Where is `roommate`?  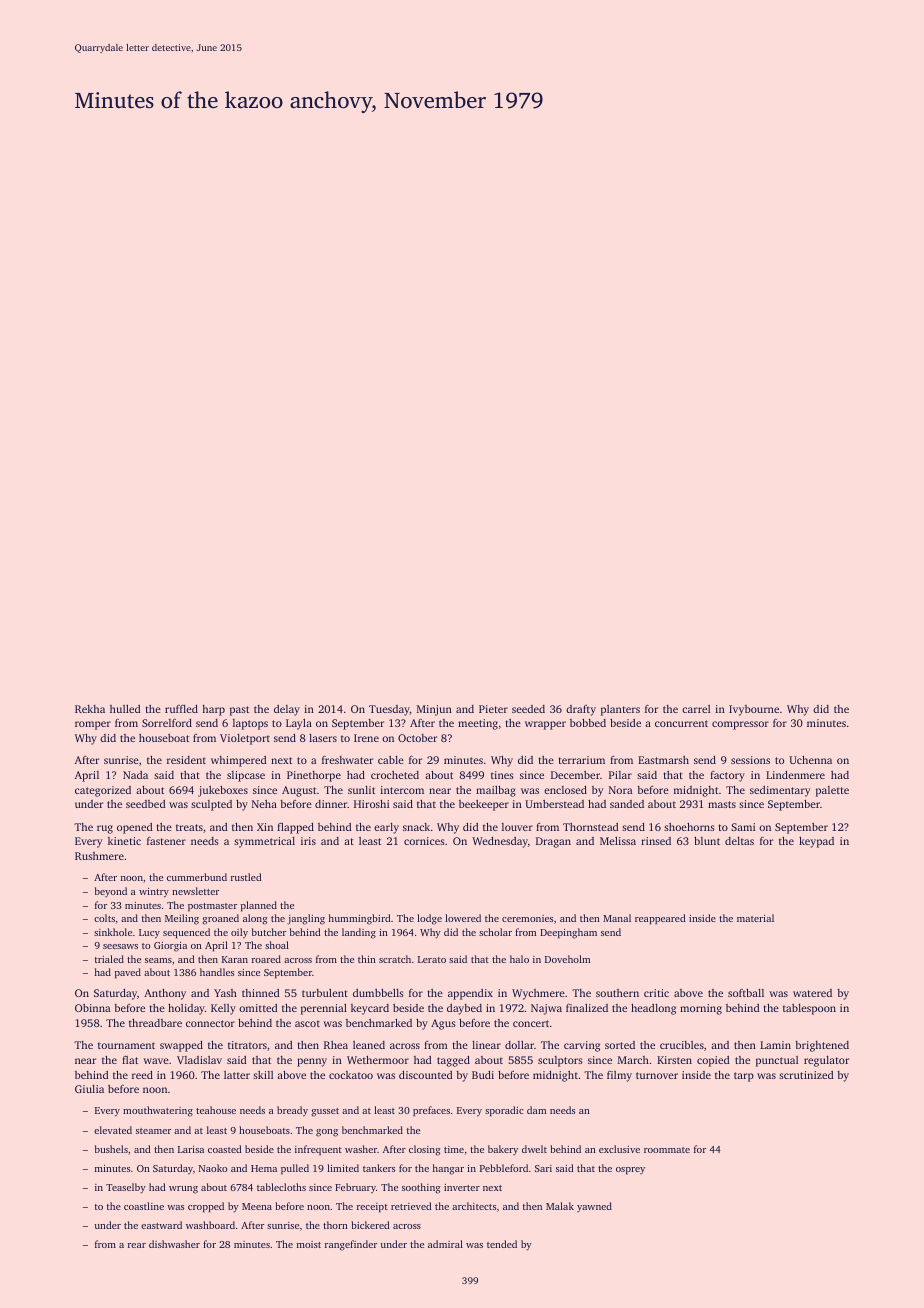 roommate is located at coordinates (667, 1150).
